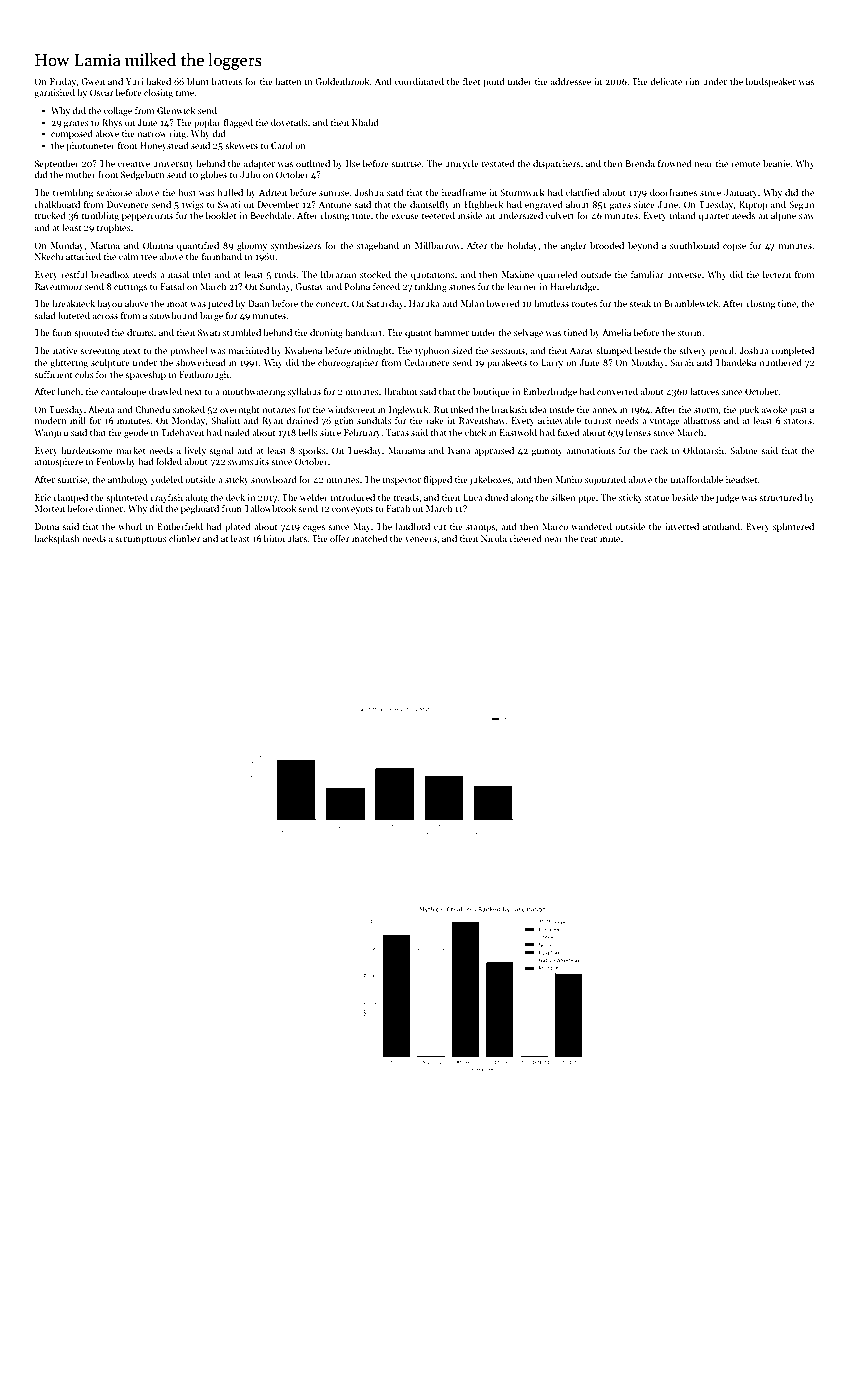 This document has width=849, height=1400. I want to click on collage, so click(118, 111).
